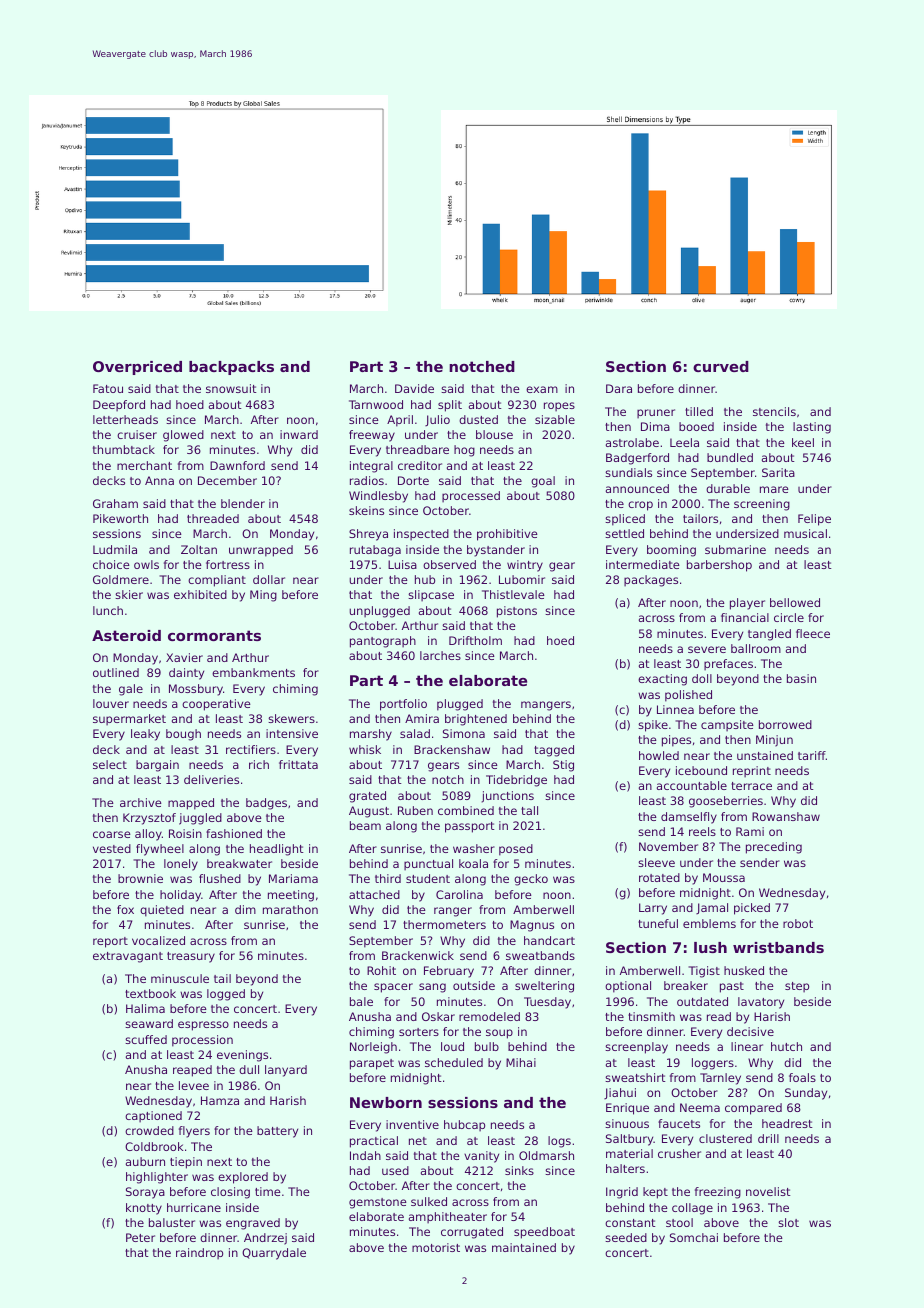 This image has height=1308, width=924. I want to click on curved, so click(721, 366).
